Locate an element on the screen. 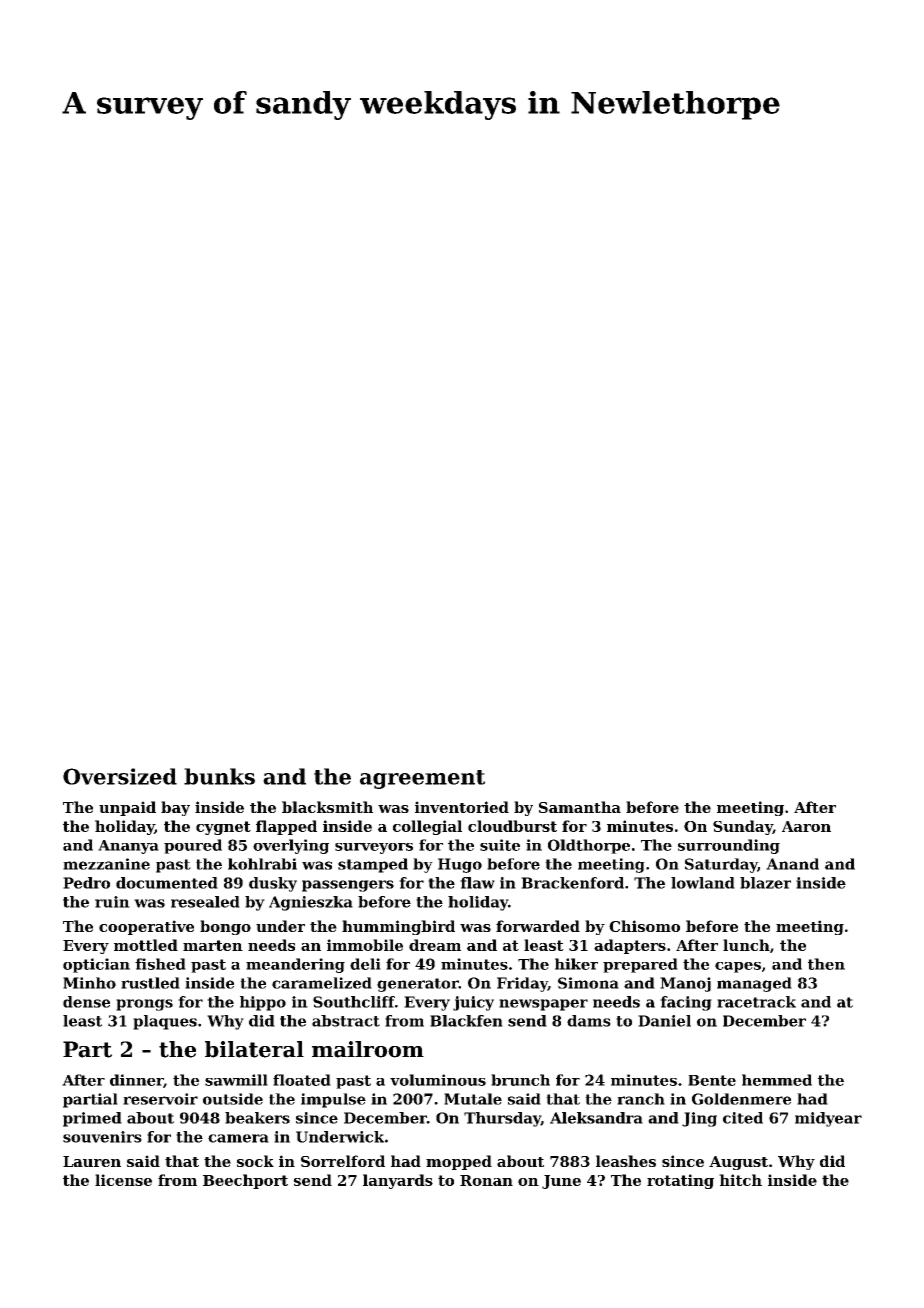  voluminous is located at coordinates (438, 1080).
